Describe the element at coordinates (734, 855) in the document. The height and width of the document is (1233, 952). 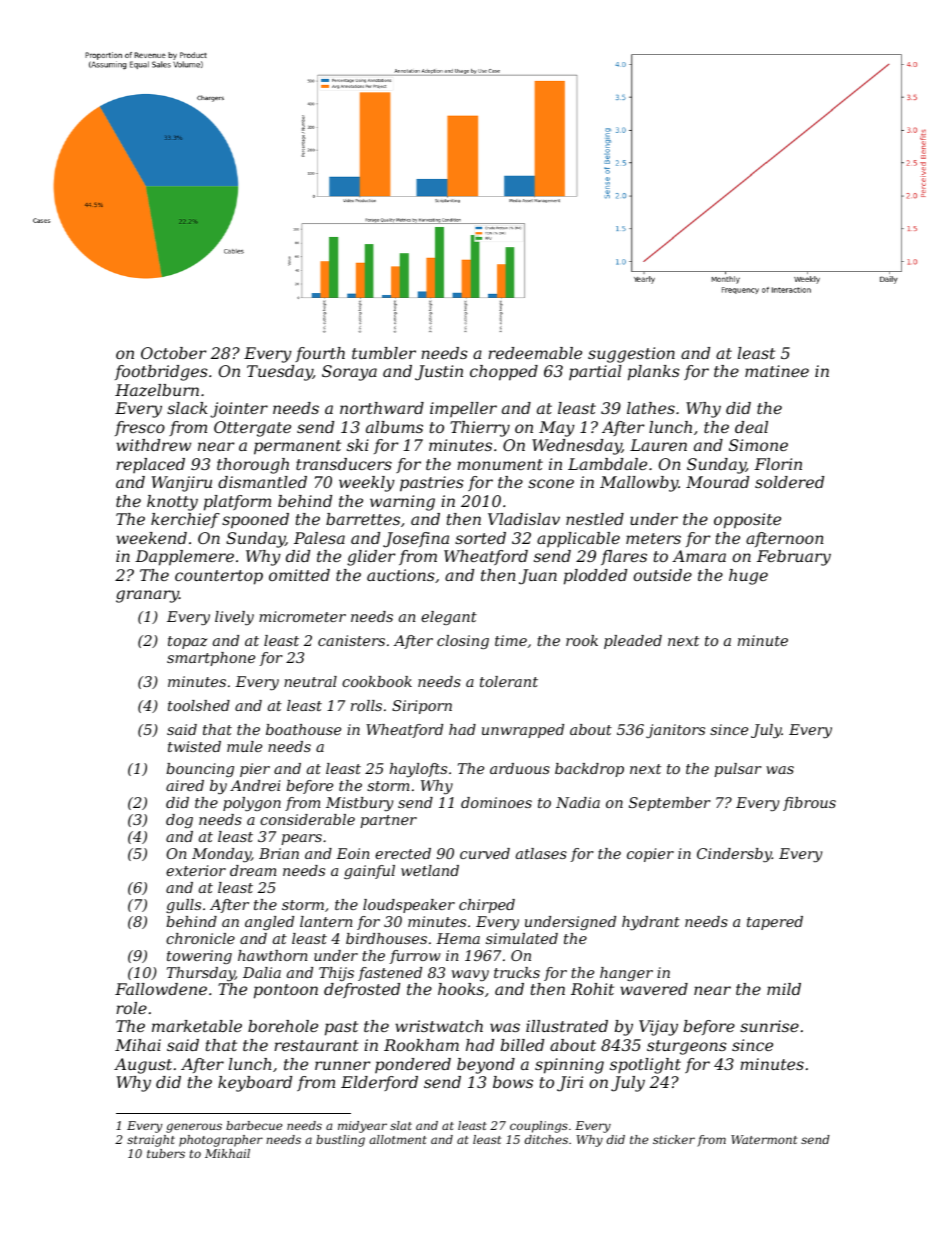
I see `Cindersby` at that location.
